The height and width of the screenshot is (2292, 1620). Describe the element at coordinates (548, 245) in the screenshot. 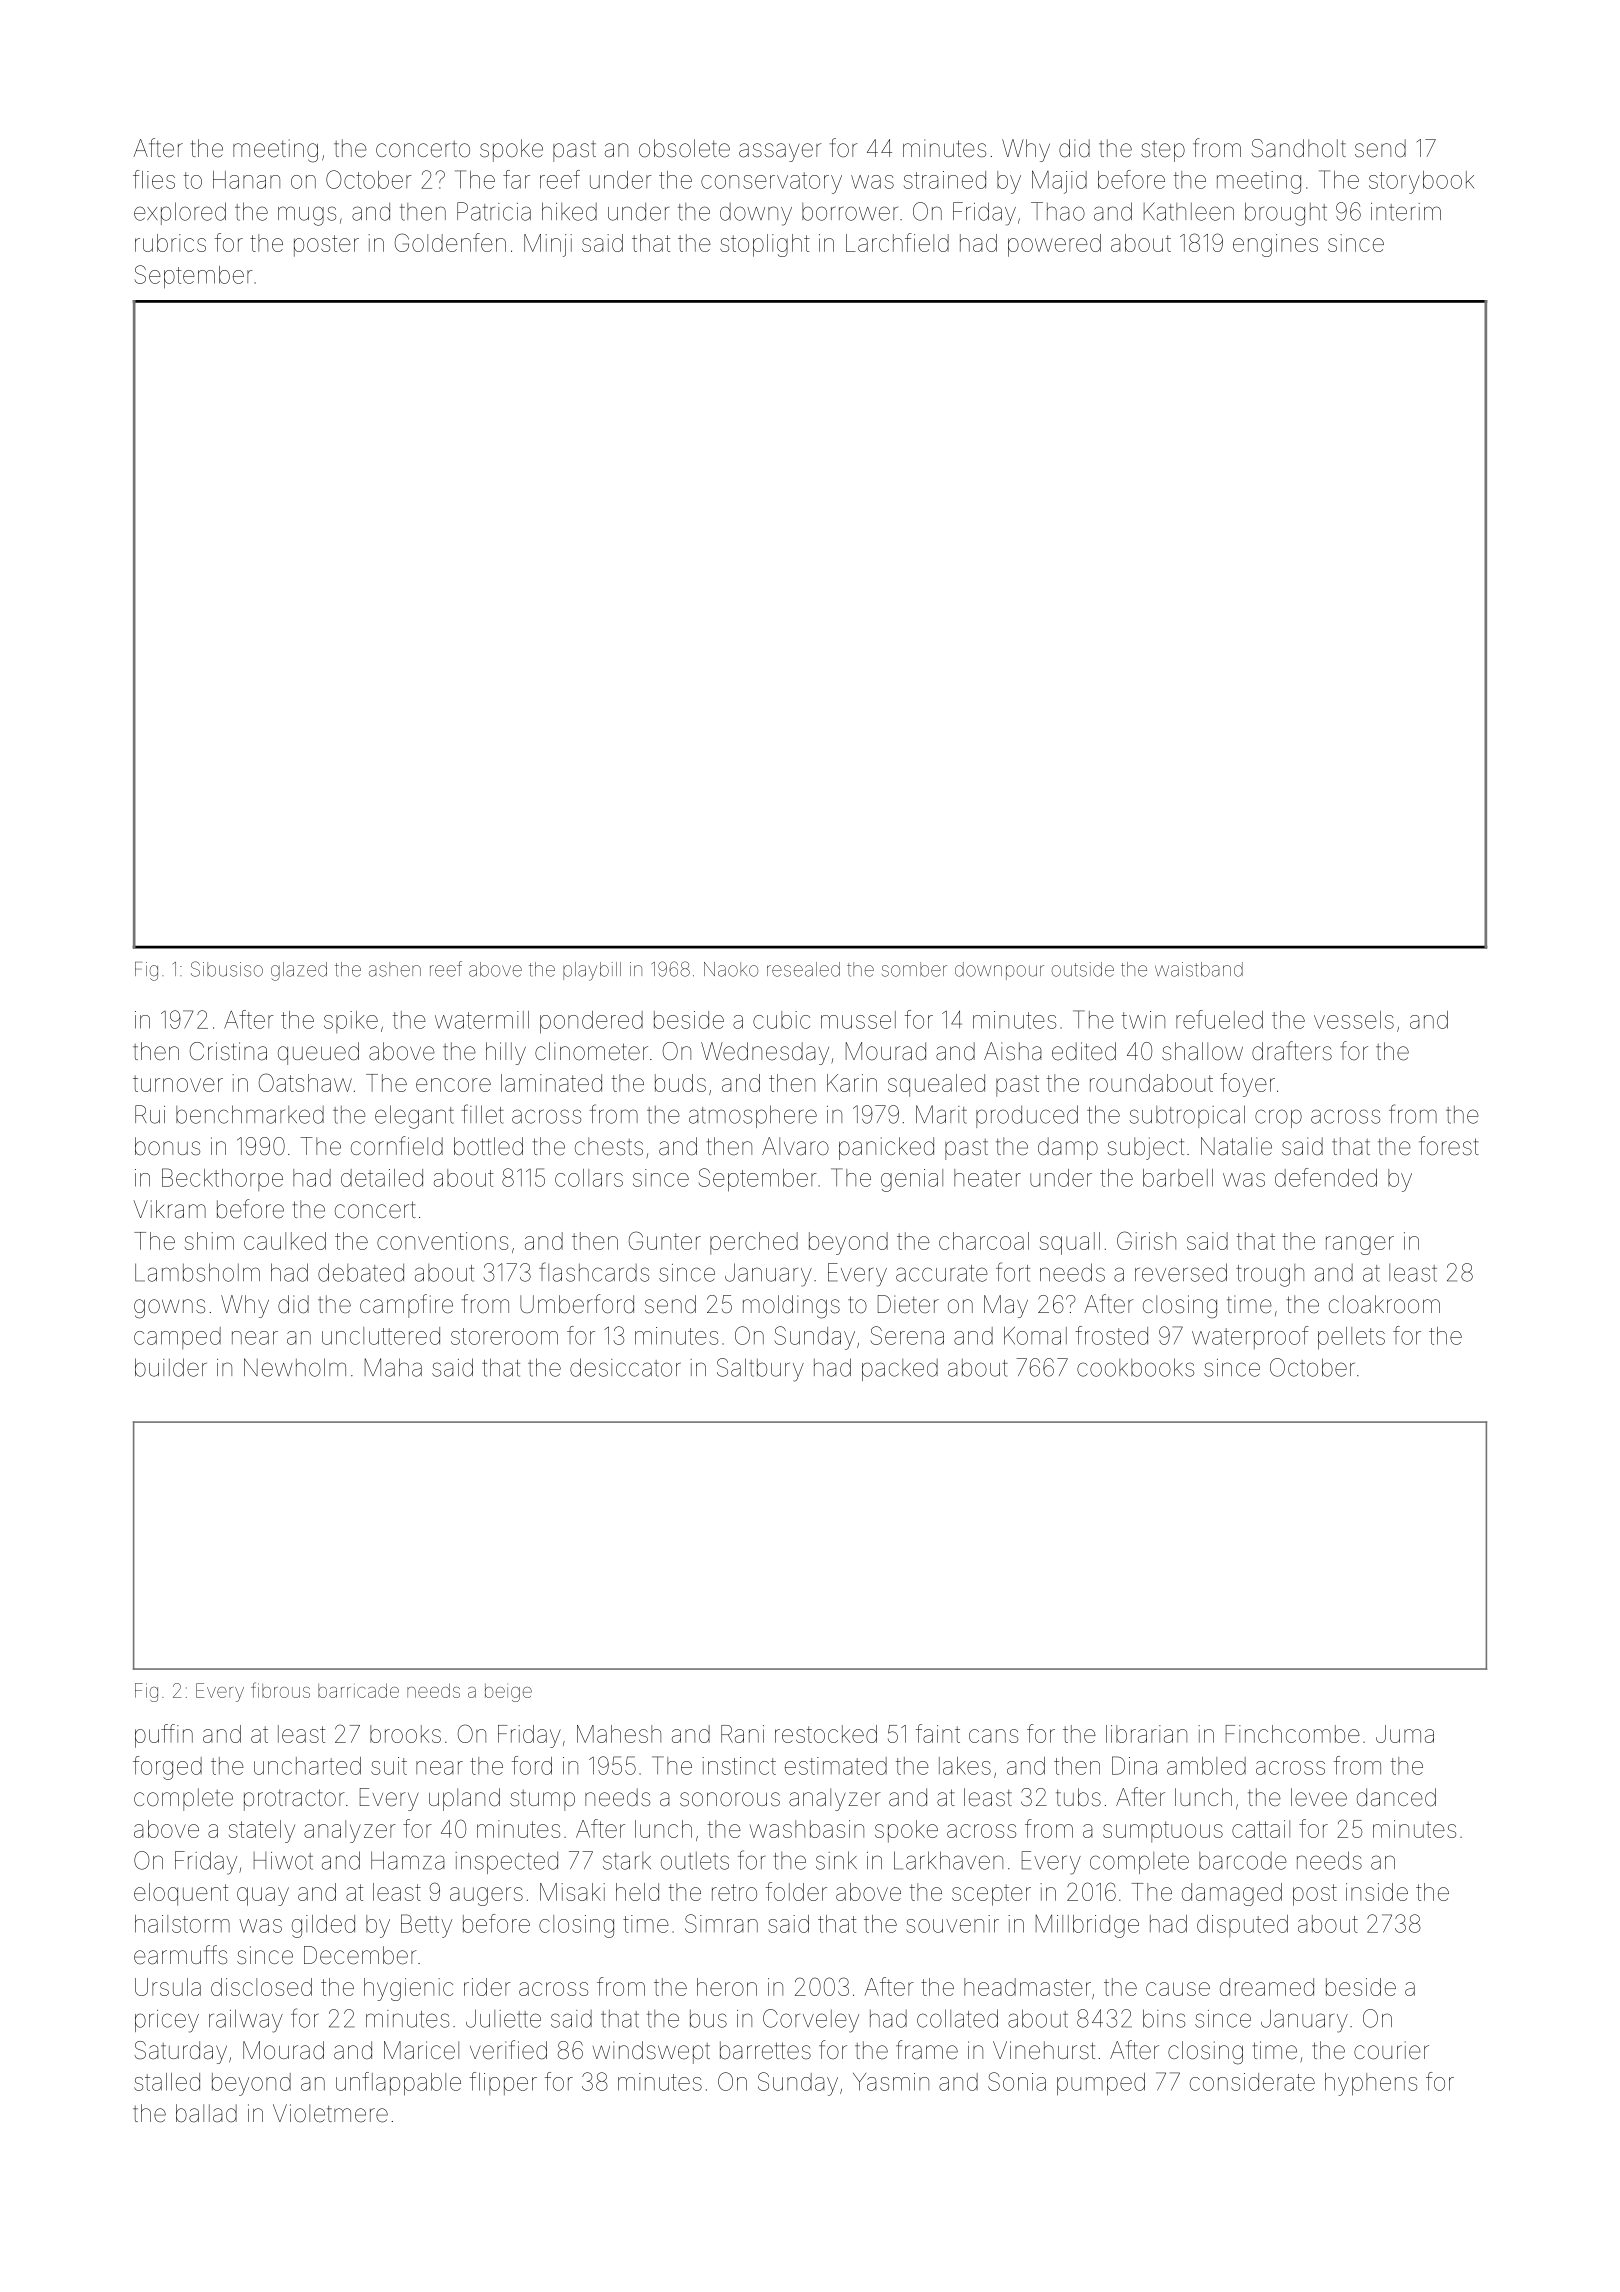

I see `Minji` at that location.
